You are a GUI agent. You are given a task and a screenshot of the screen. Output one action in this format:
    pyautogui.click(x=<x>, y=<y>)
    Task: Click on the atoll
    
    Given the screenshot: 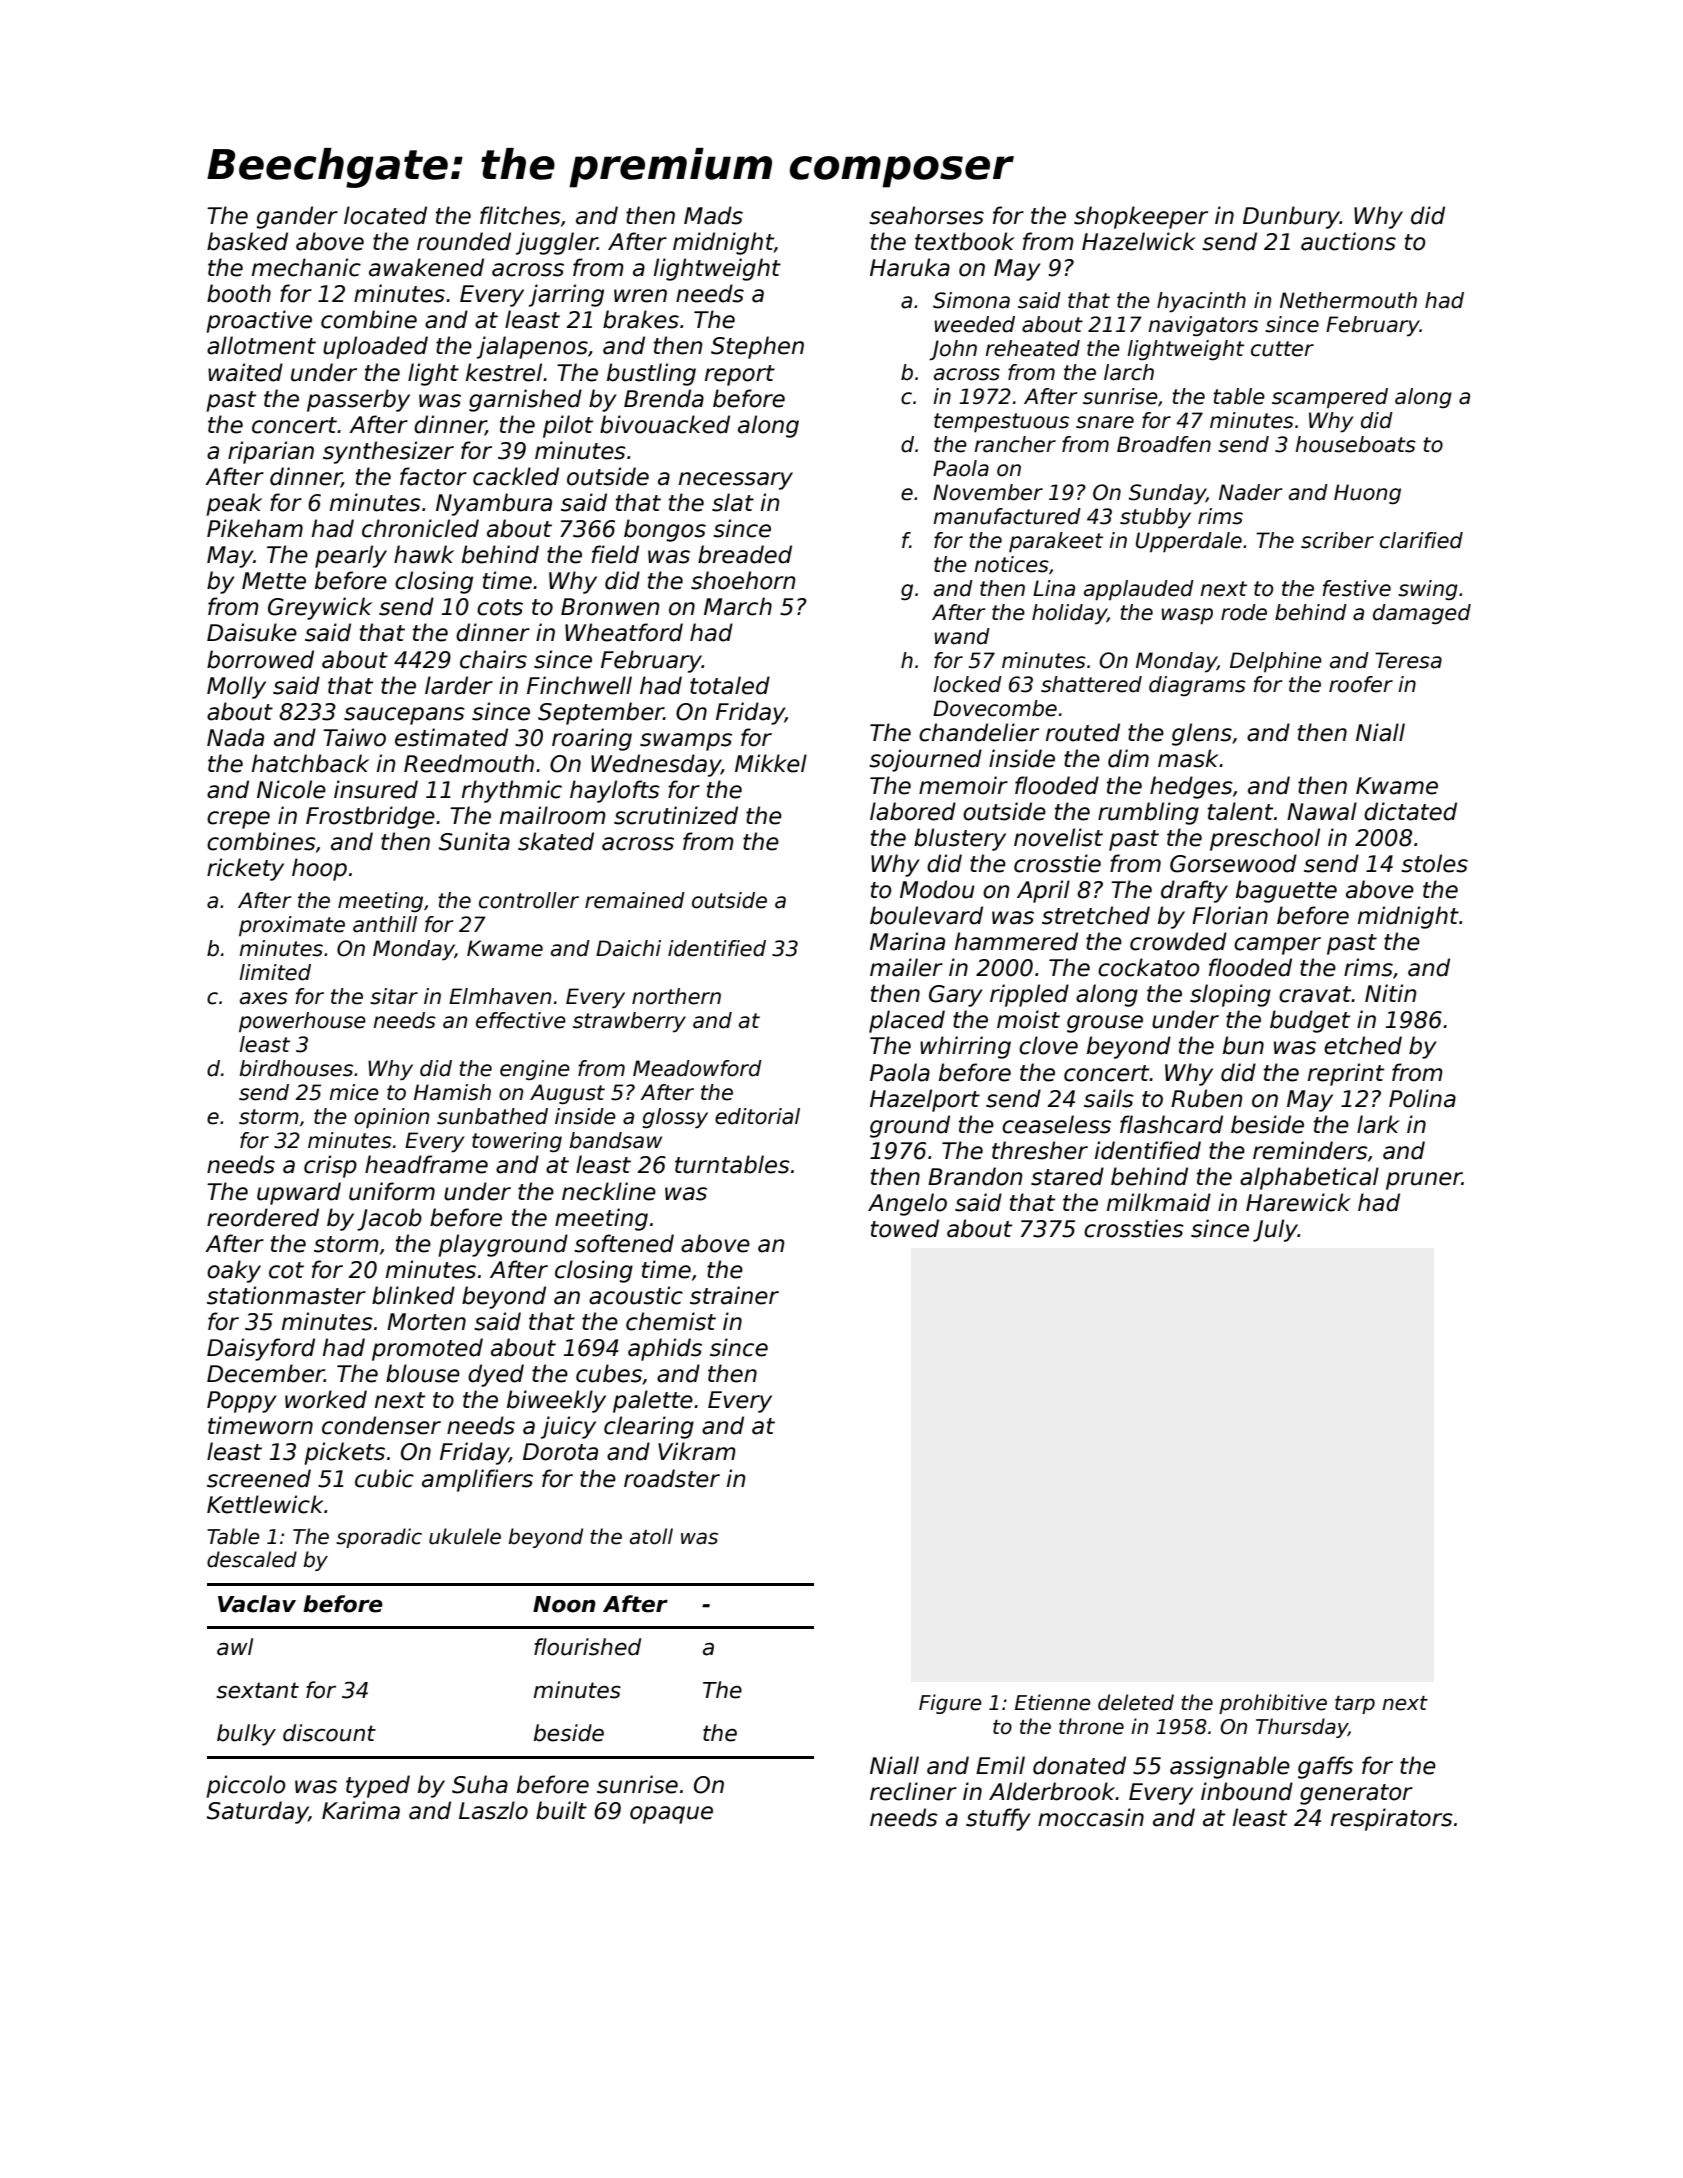 What is the action you would take?
    pyautogui.click(x=651, y=1536)
